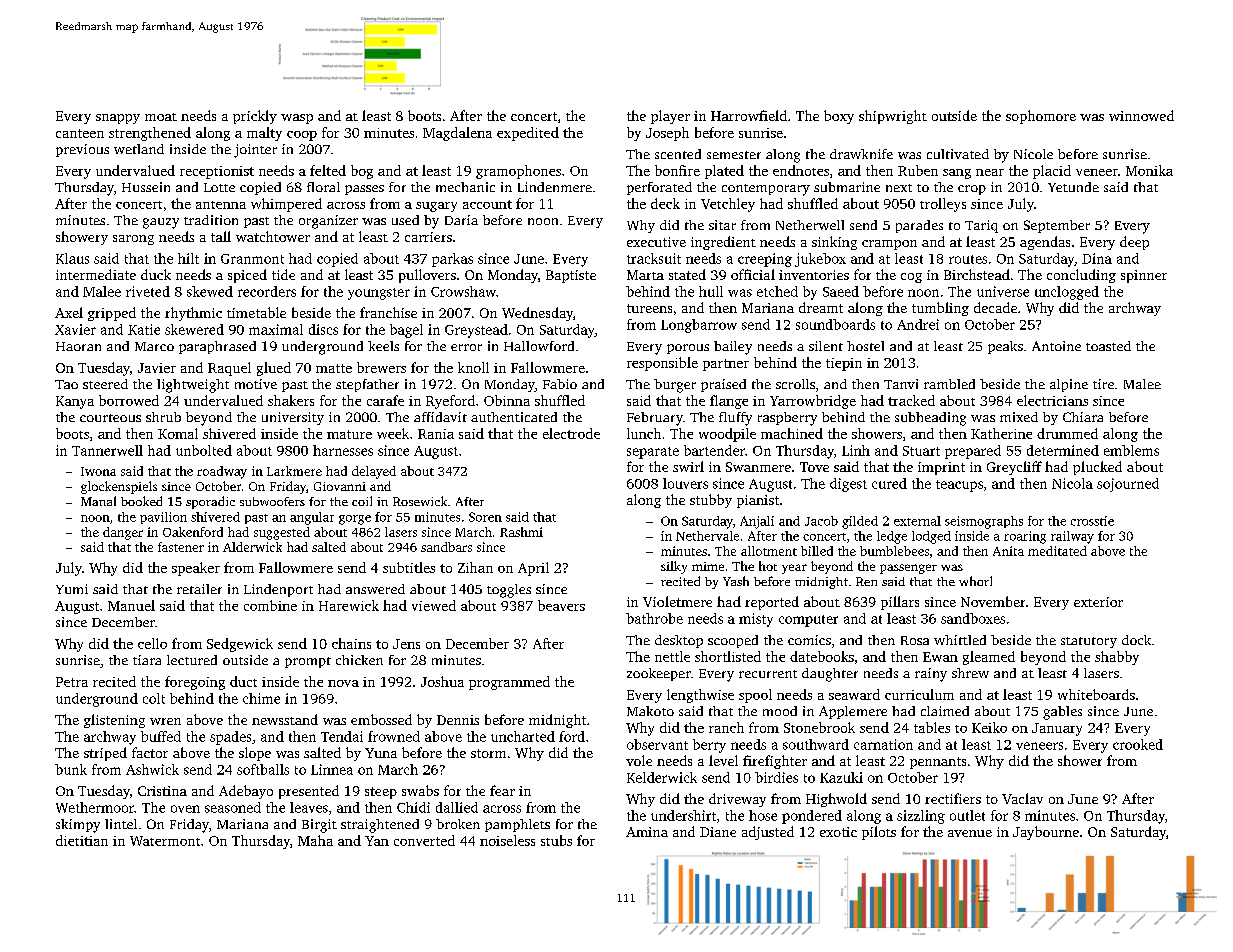 The height and width of the image is (952, 1233). I want to click on Stuart, so click(921, 451).
